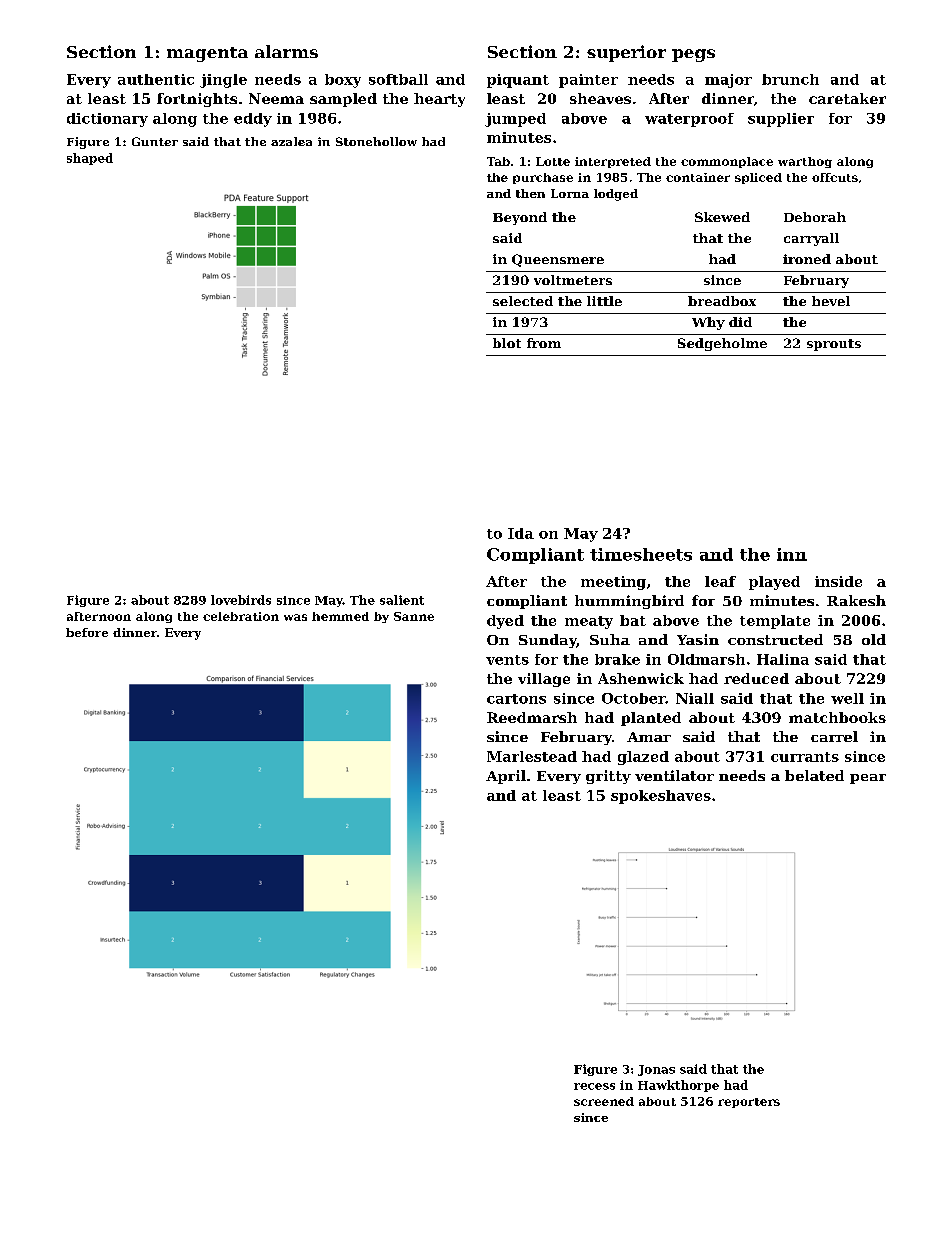 This screenshot has height=1233, width=952. What do you see at coordinates (604, 1101) in the screenshot?
I see `screened` at bounding box center [604, 1101].
